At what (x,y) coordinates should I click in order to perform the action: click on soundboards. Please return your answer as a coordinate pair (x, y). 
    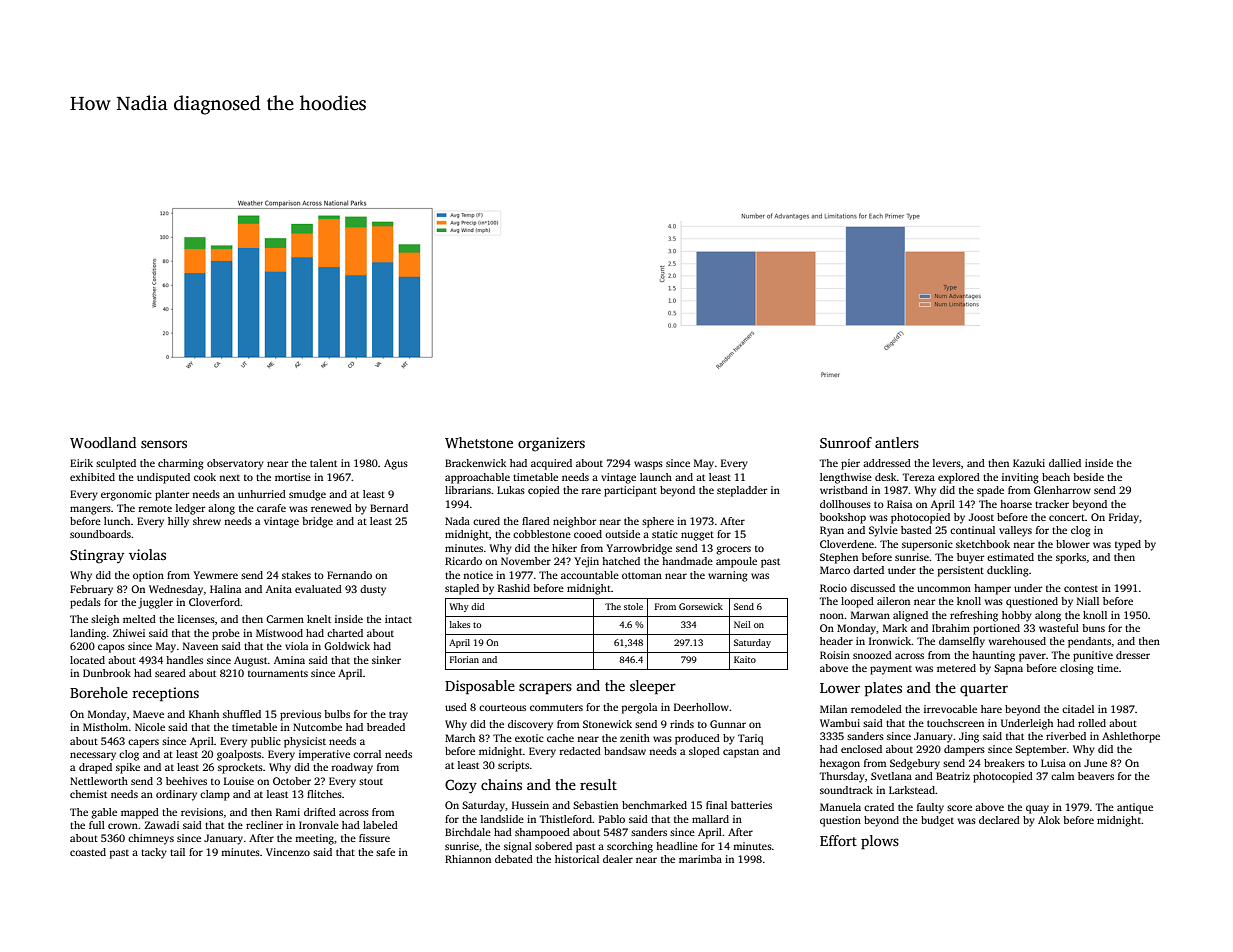
    Looking at the image, I should click on (100, 534).
